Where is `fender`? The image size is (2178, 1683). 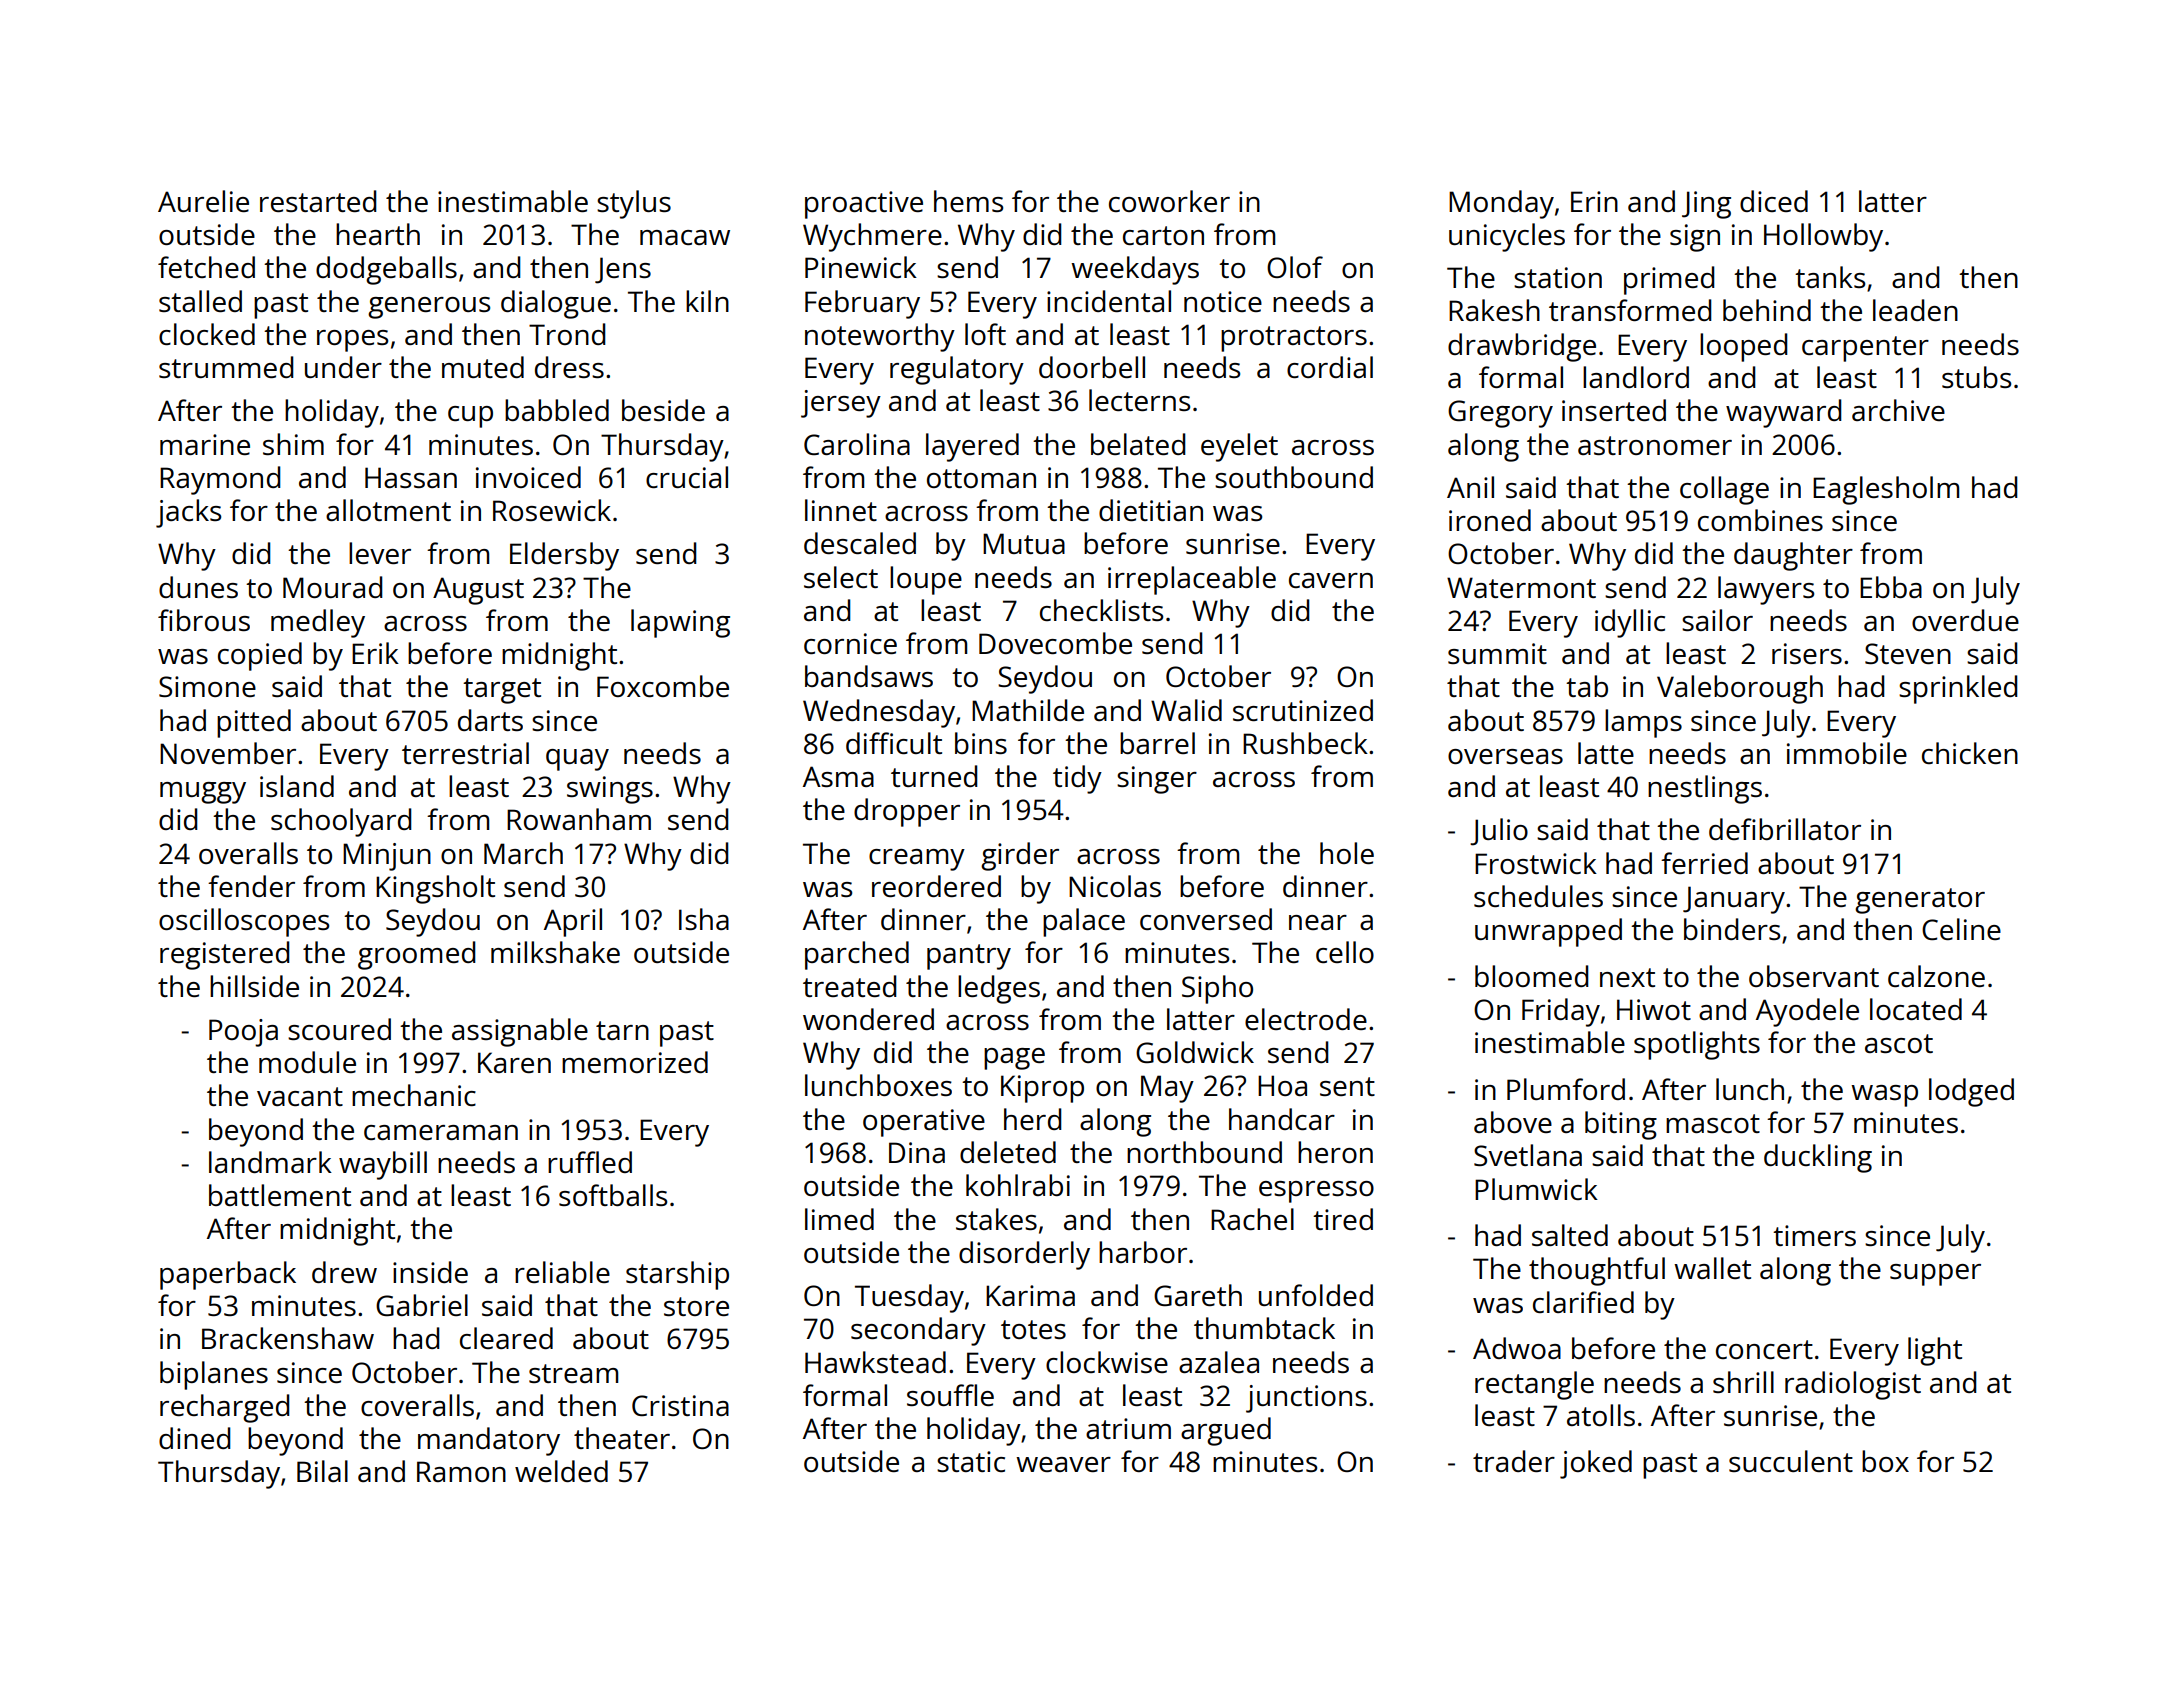 fender is located at coordinates (251, 886).
